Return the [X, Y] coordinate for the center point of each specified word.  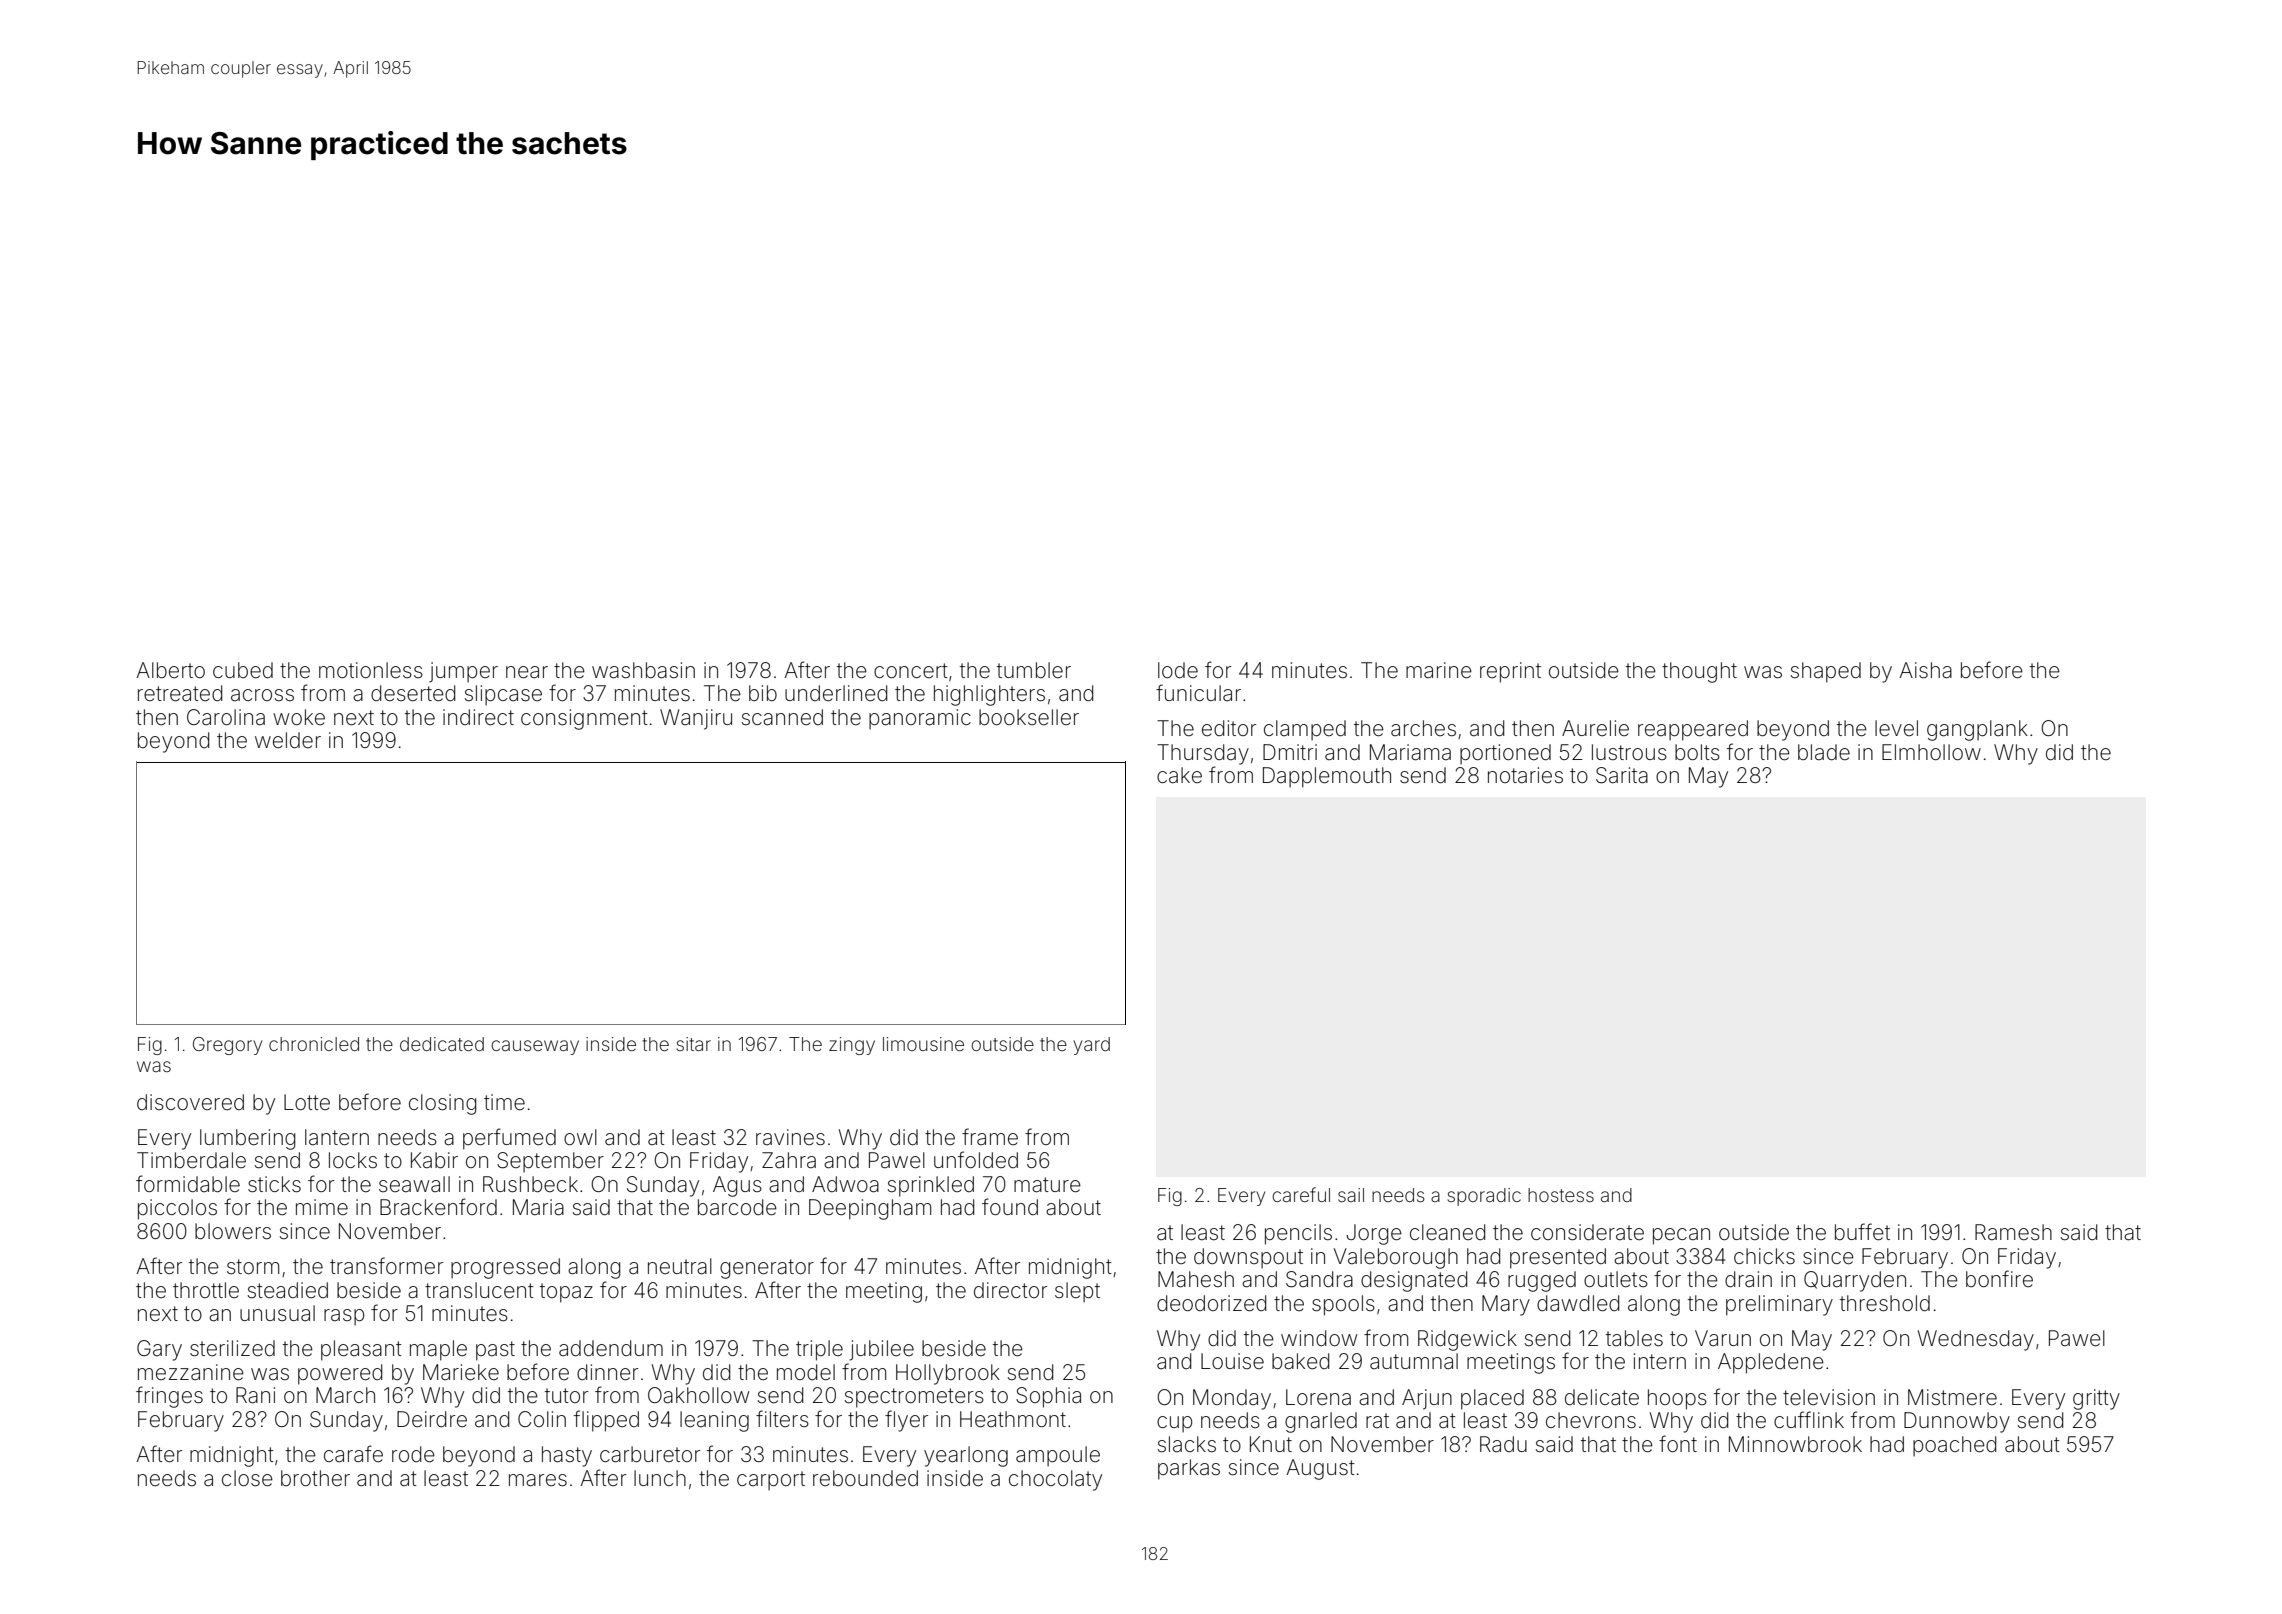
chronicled [314, 1044]
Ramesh [2013, 1232]
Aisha [1925, 670]
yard [1091, 1046]
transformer [386, 1265]
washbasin [643, 670]
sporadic [1484, 1197]
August [1320, 1469]
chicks [1764, 1256]
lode [1178, 670]
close [247, 1478]
